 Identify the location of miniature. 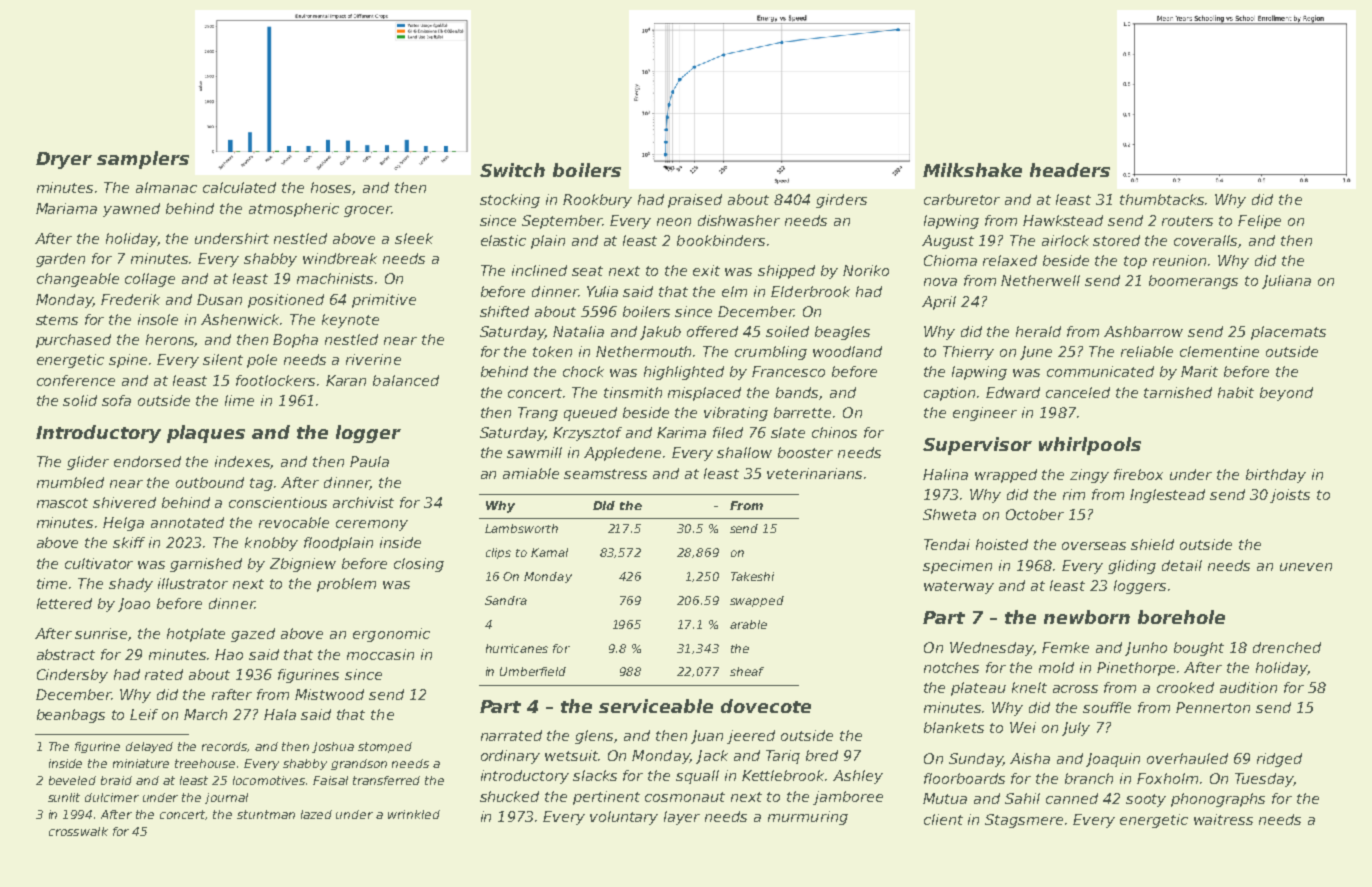
(141, 763).
